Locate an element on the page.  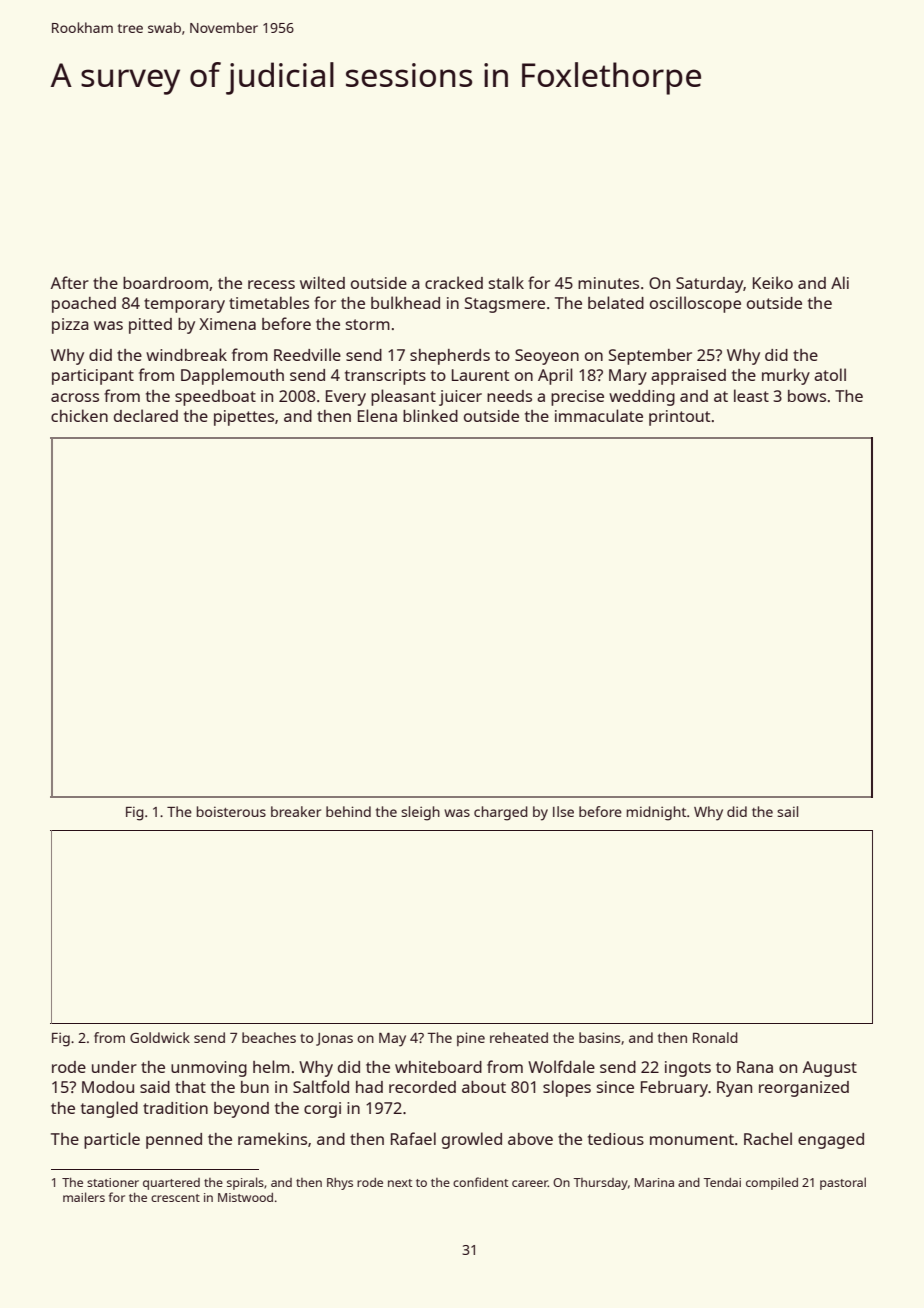
After is located at coordinates (70, 282).
